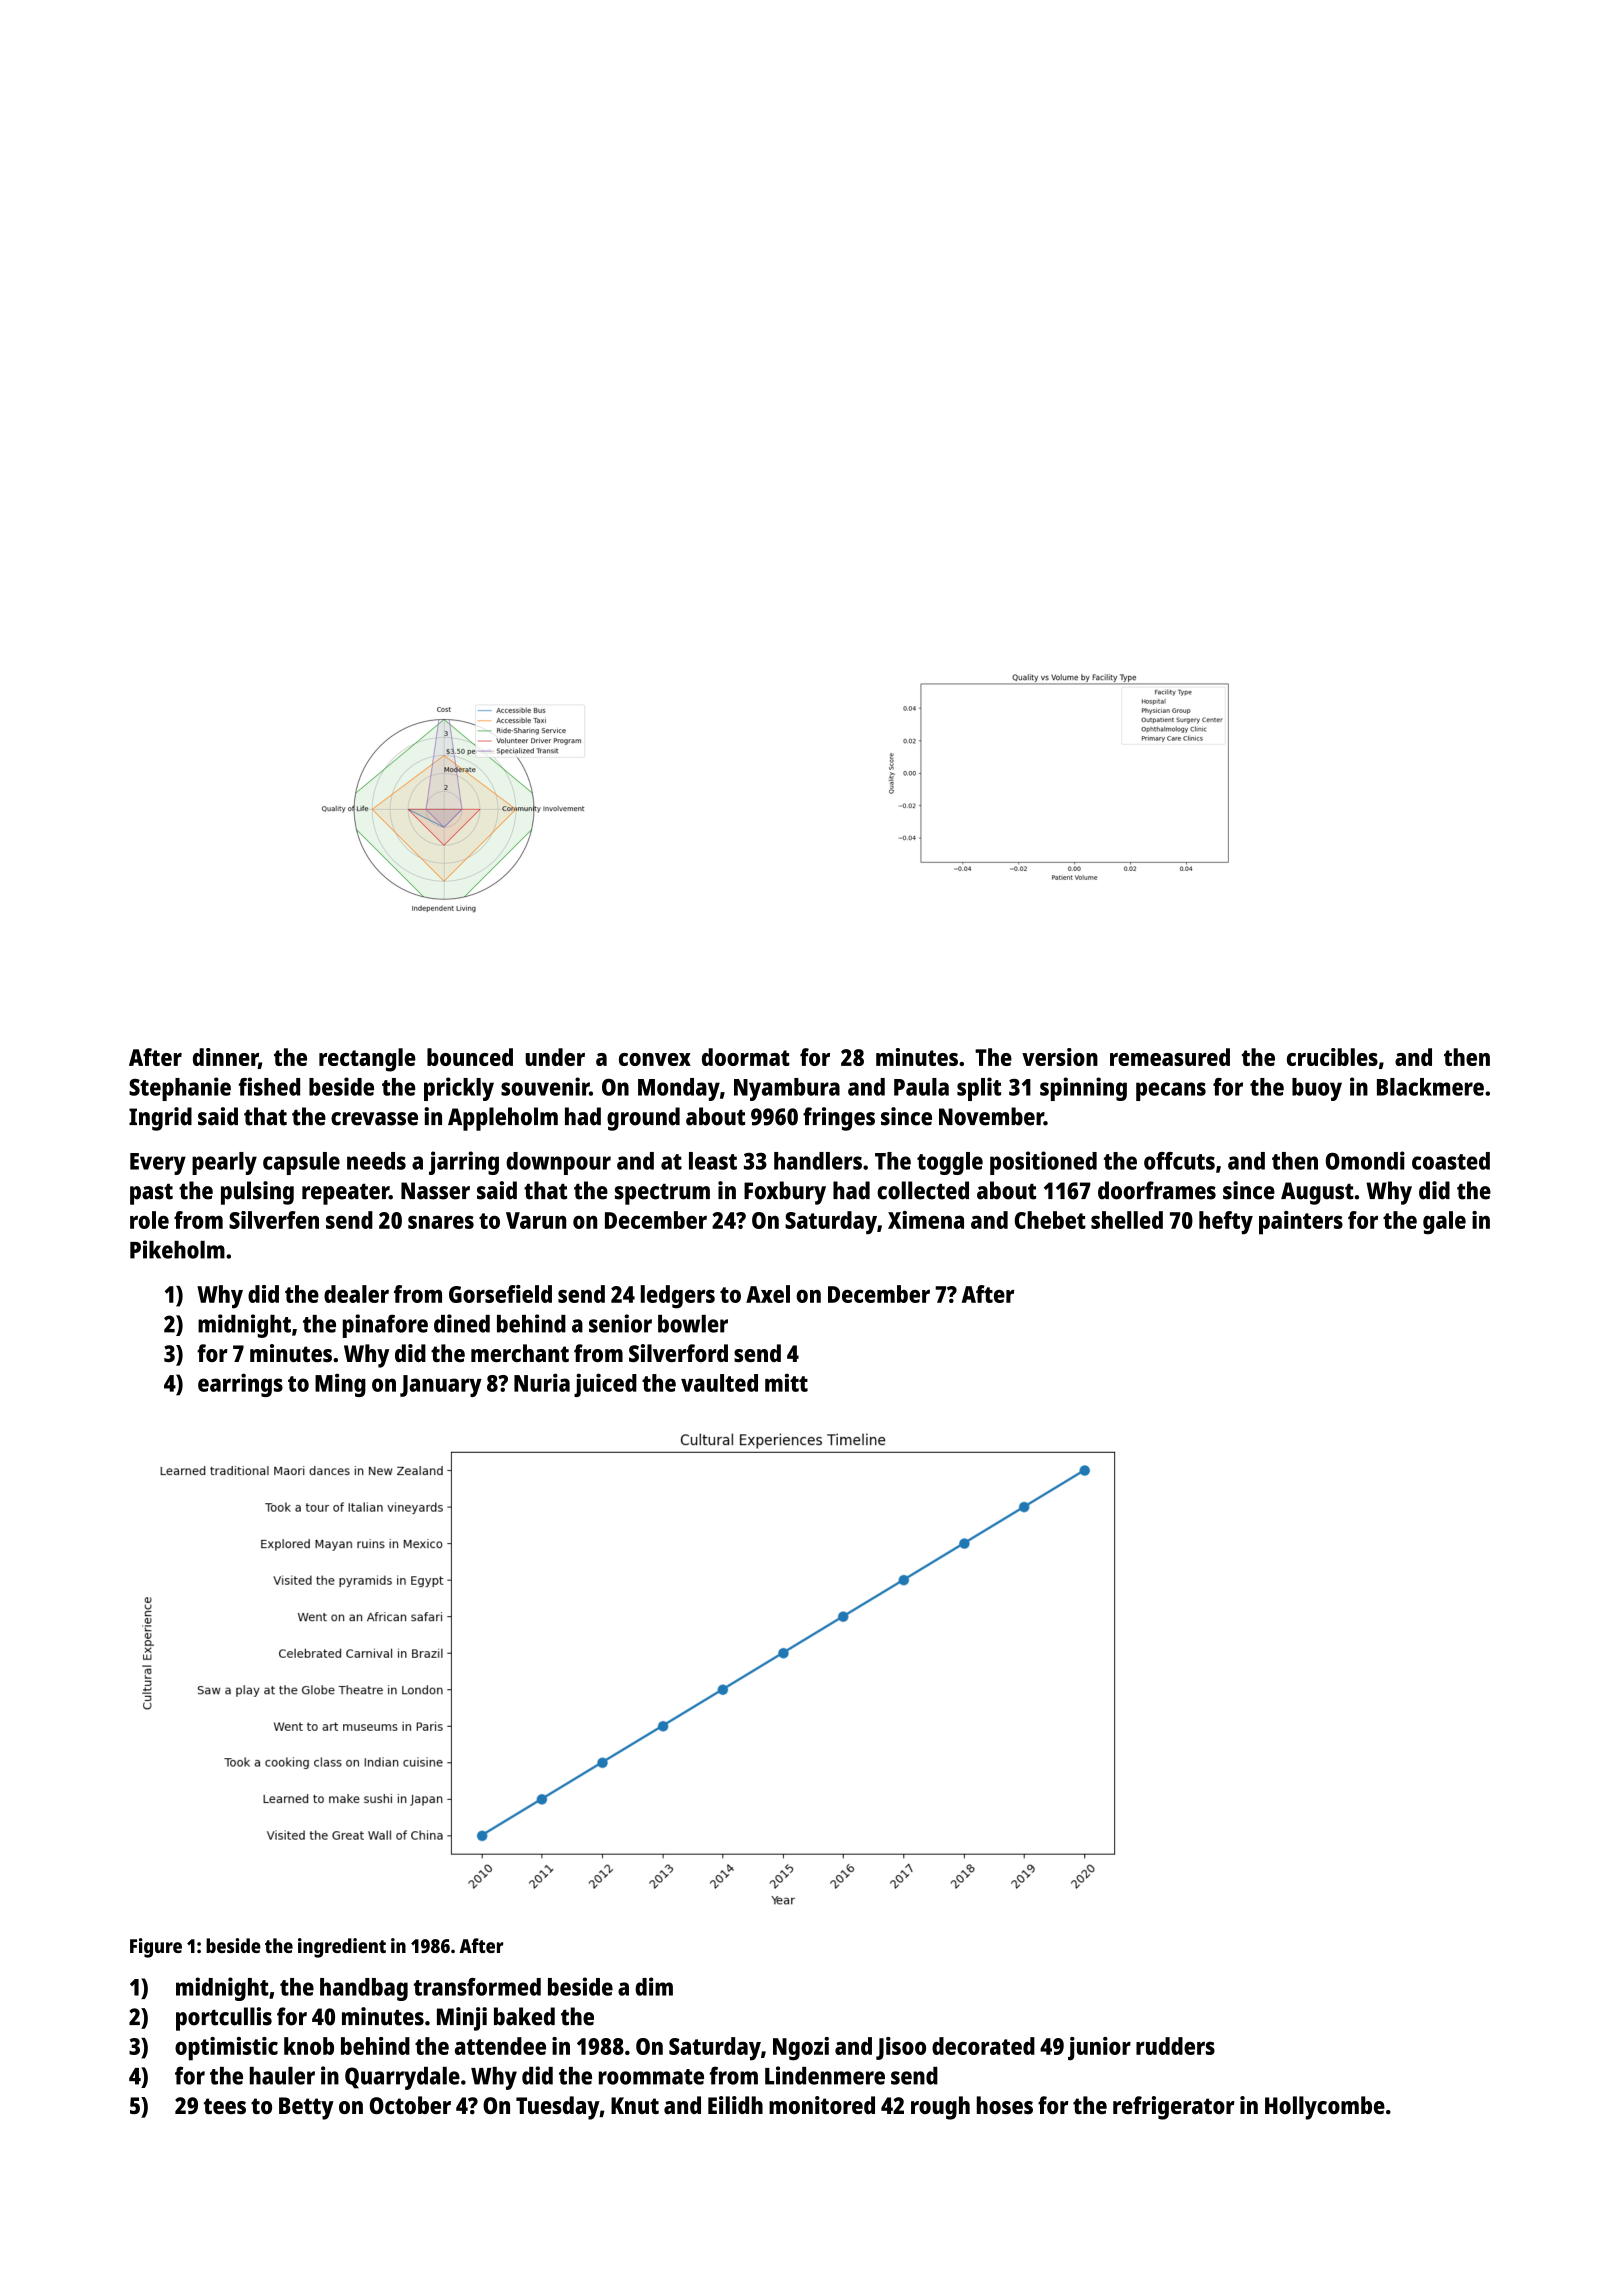 The image size is (1620, 2292). Describe the element at coordinates (620, 1323) in the screenshot. I see `senior` at that location.
